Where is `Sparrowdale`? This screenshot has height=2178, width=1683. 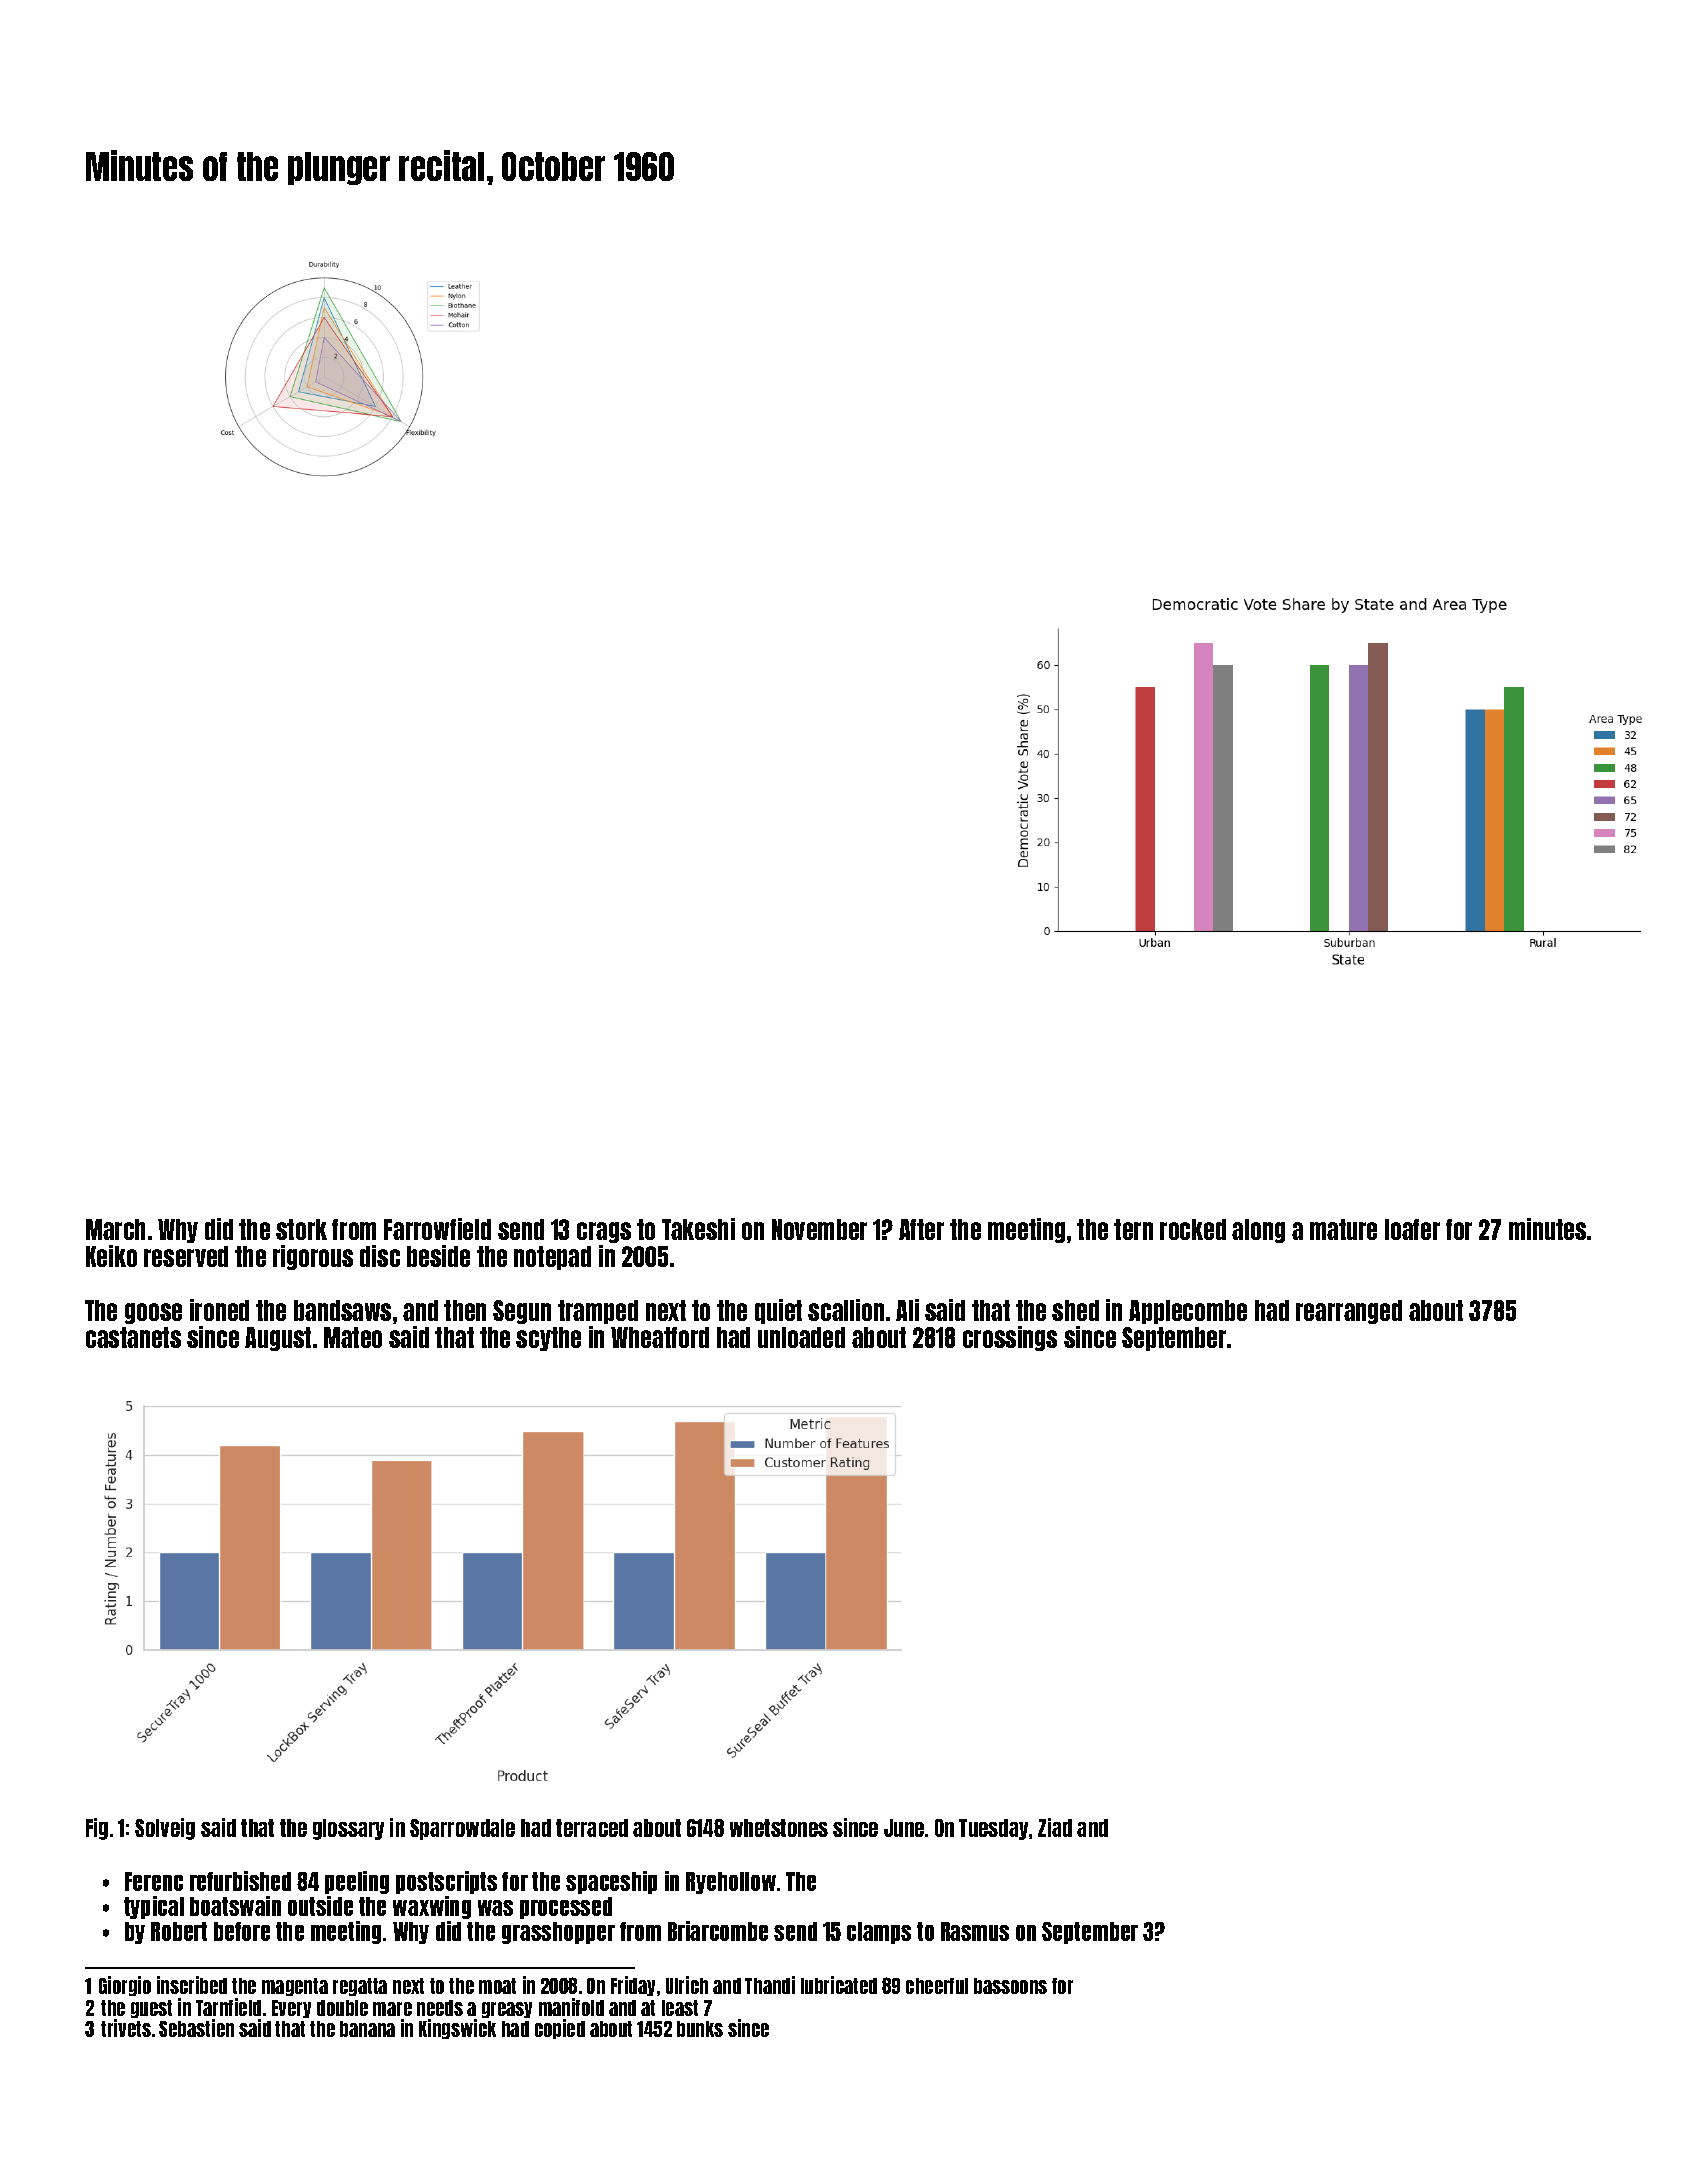
Sparrowdale is located at coordinates (462, 1829).
